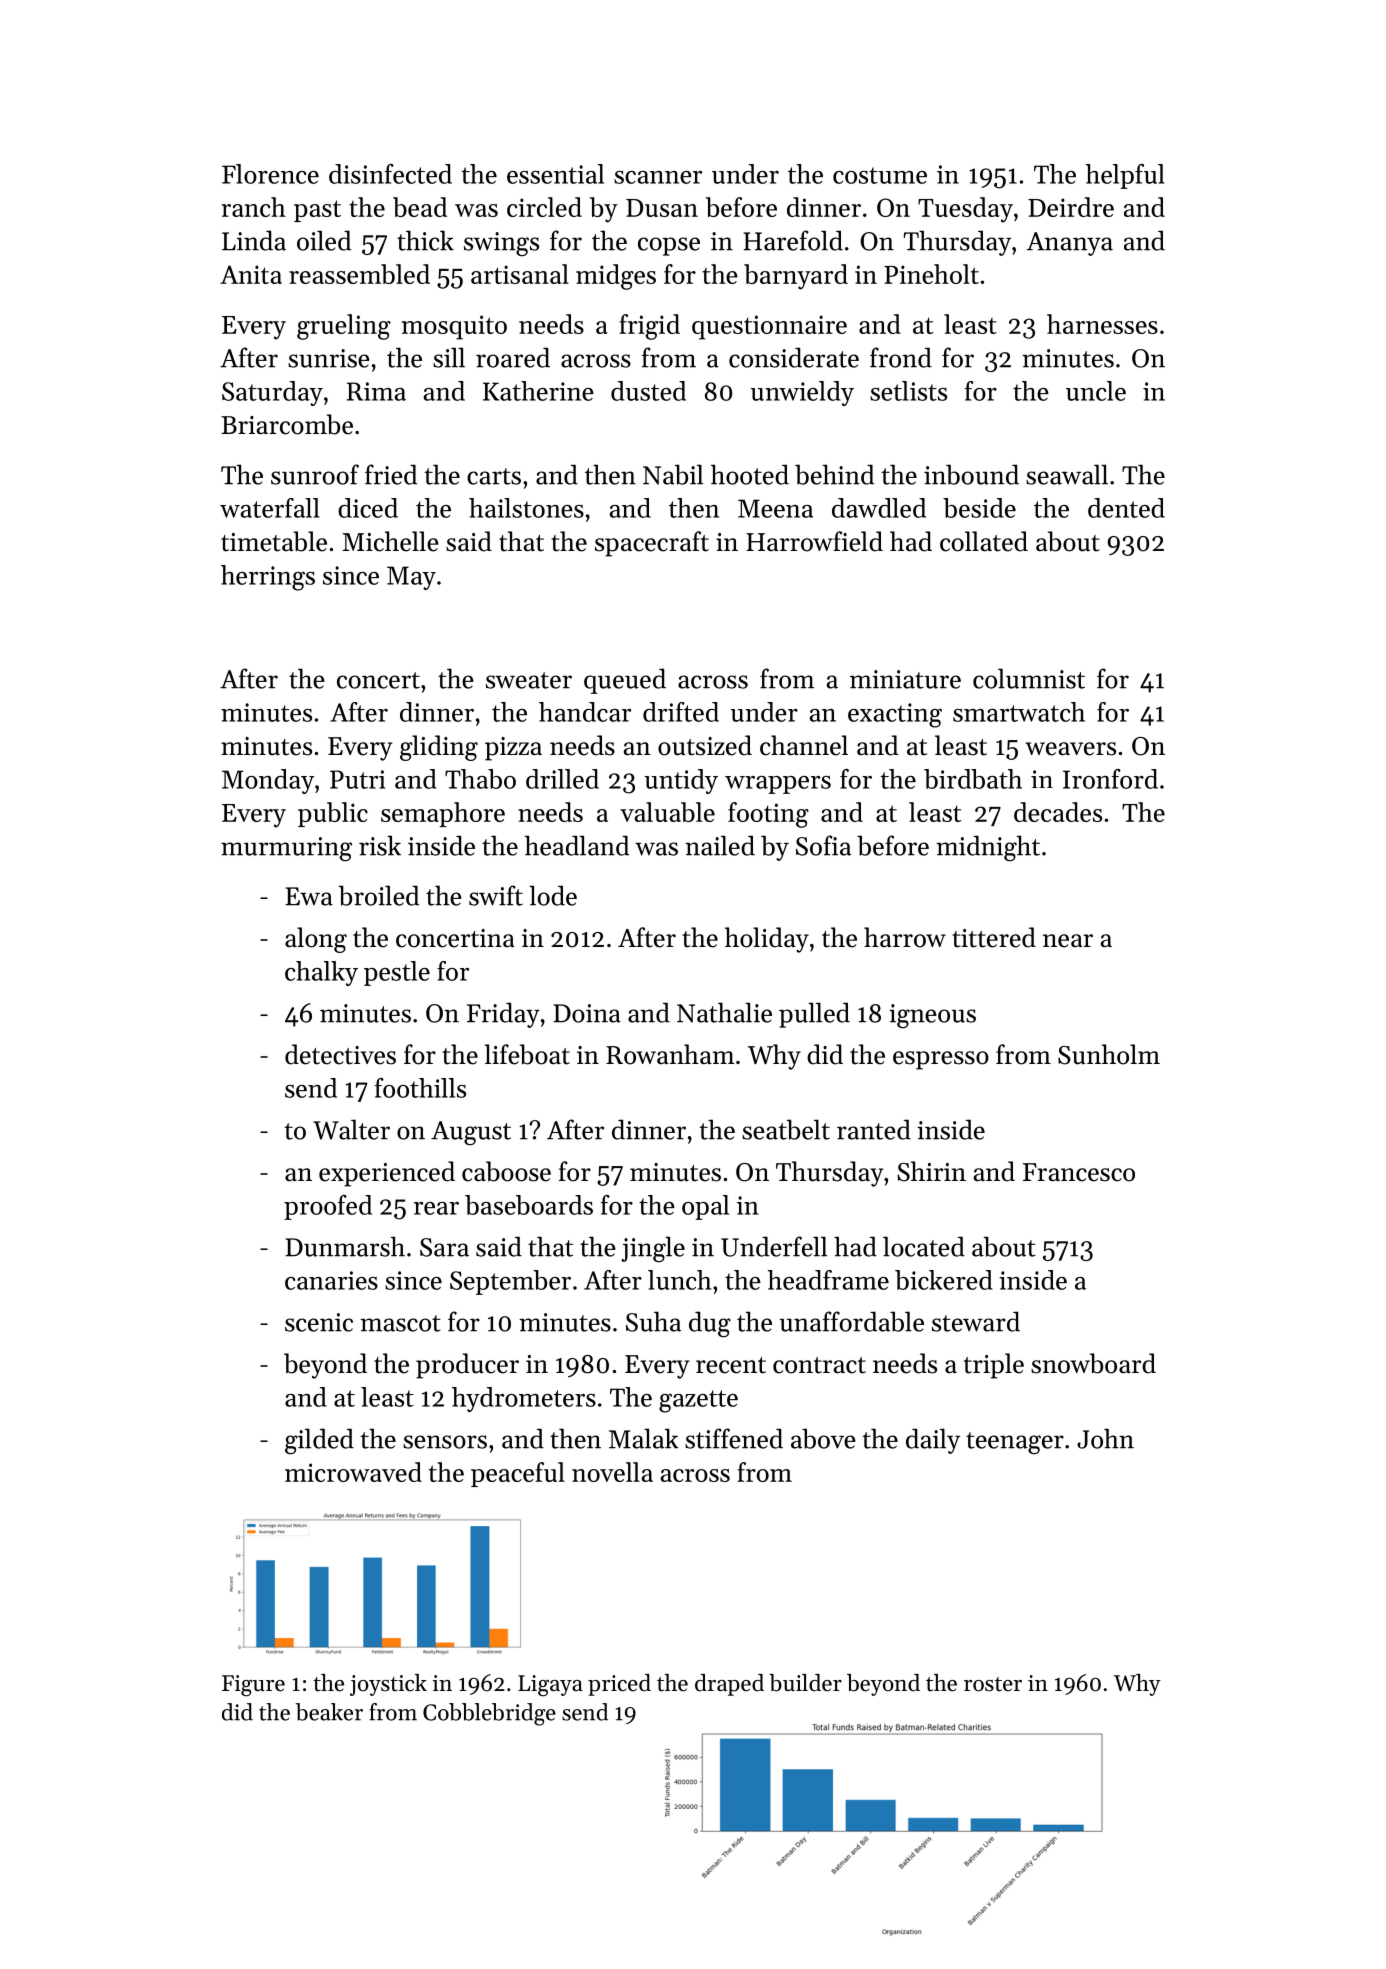 This screenshot has height=1969, width=1386. Describe the element at coordinates (344, 327) in the screenshot. I see `grueling` at that location.
